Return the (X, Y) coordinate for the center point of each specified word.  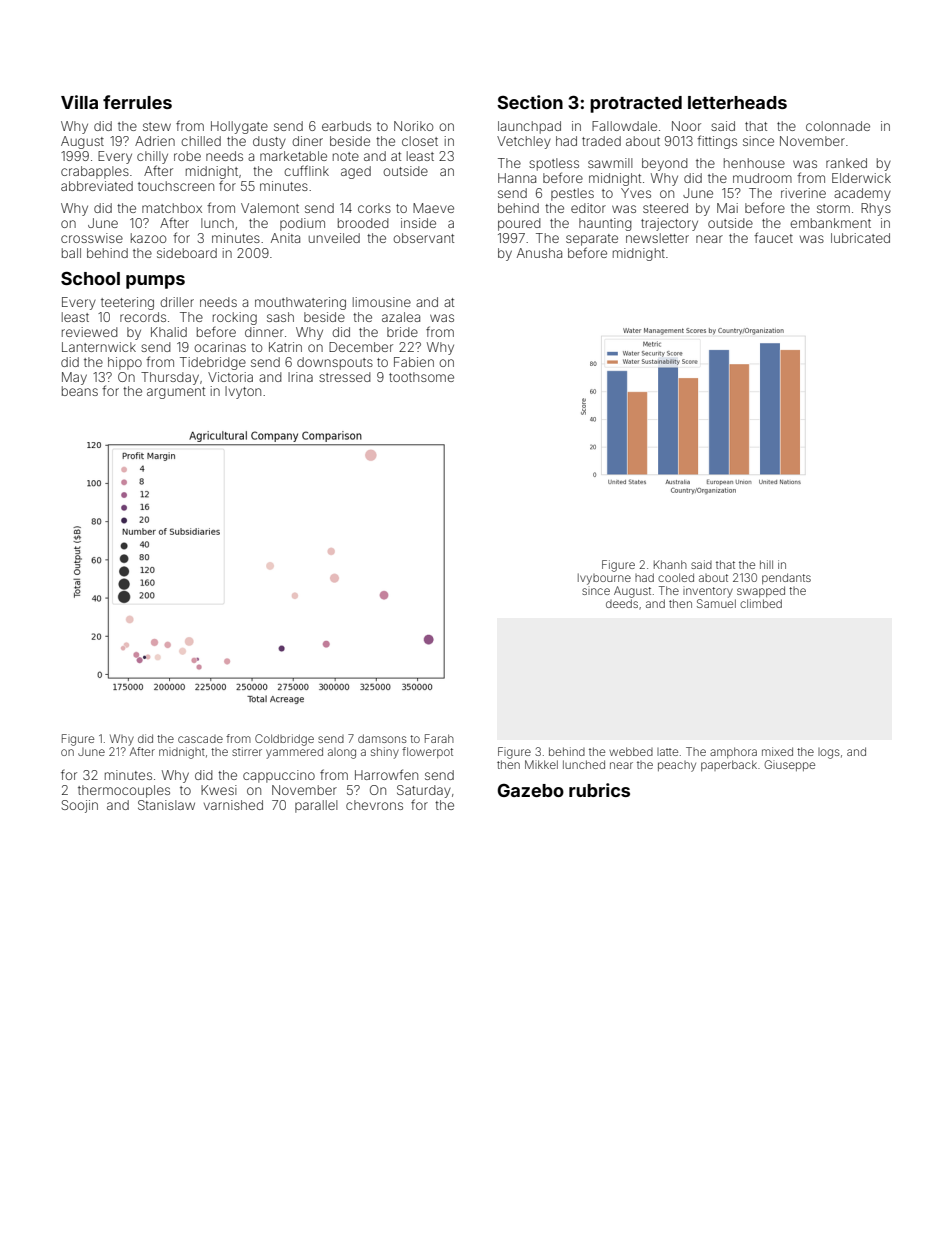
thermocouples (124, 791)
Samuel (716, 603)
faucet (773, 237)
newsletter (657, 238)
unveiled (334, 238)
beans (80, 391)
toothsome (421, 377)
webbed (631, 751)
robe (187, 156)
